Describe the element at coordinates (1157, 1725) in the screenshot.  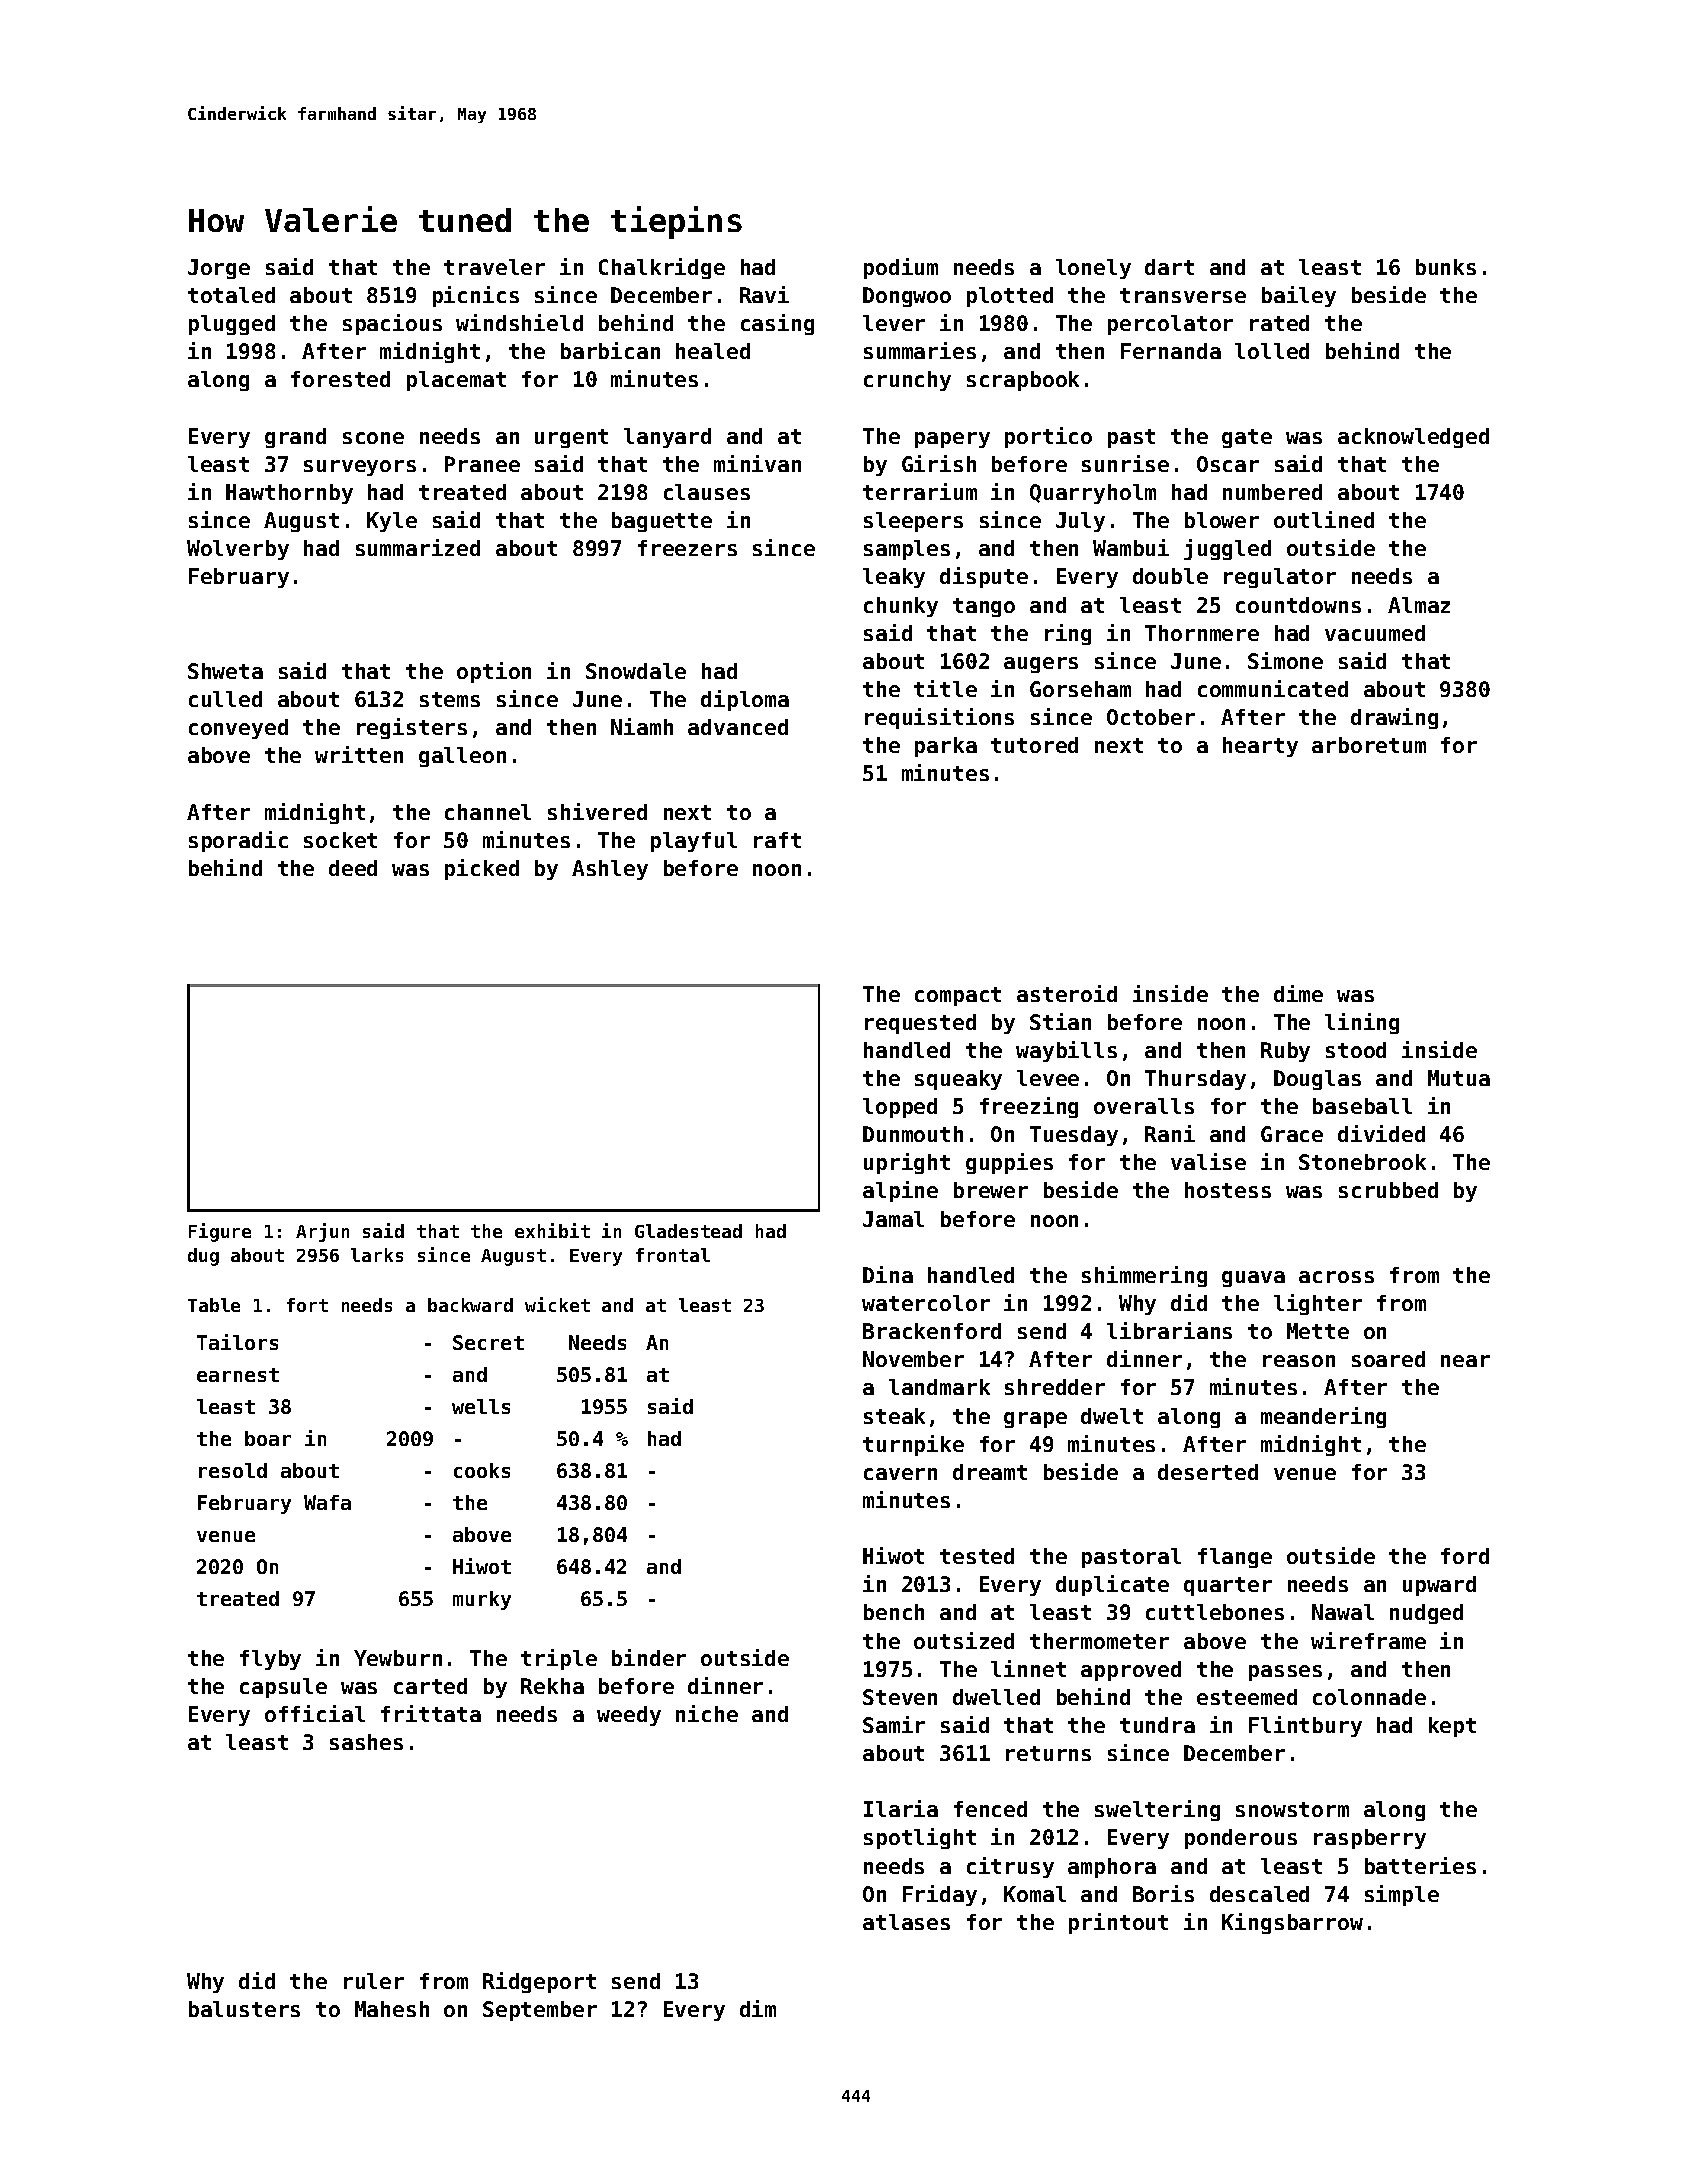
I see `tundra` at that location.
